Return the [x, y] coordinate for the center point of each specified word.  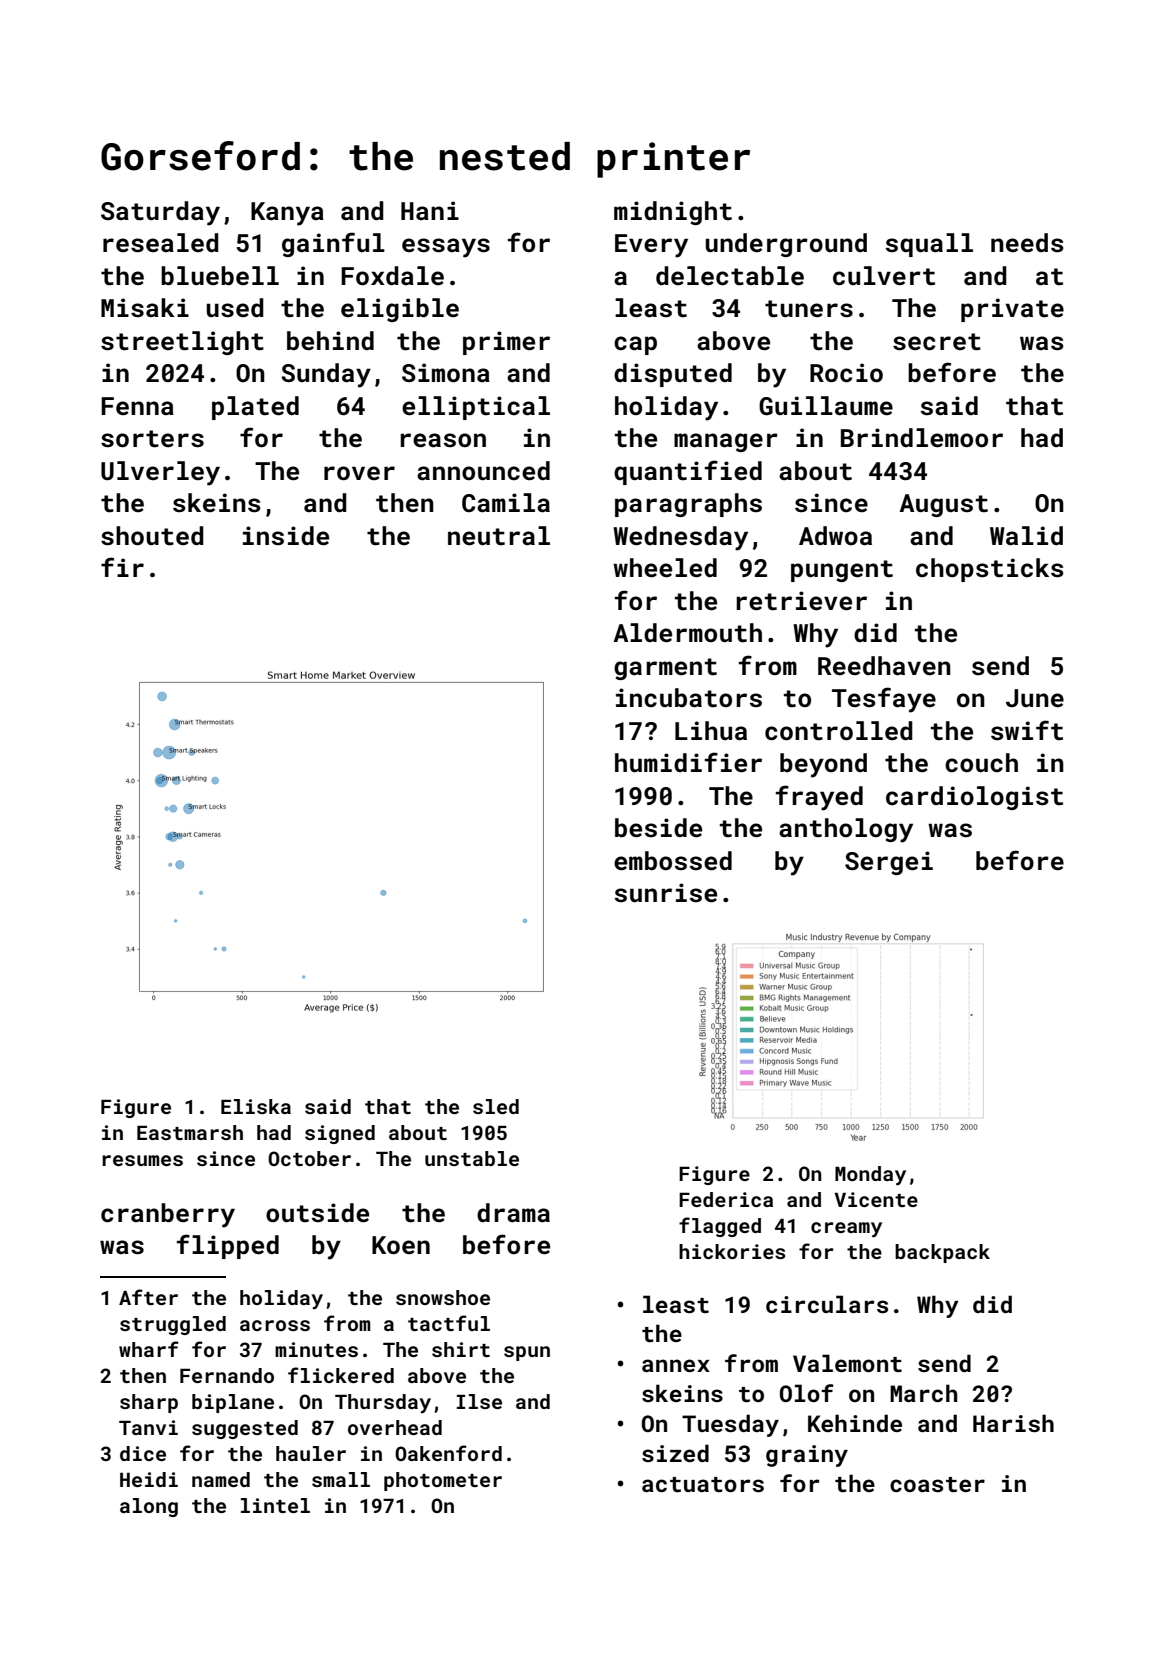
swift [1027, 730]
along [149, 1507]
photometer [443, 1481]
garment [665, 669]
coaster [937, 1484]
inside [286, 536]
